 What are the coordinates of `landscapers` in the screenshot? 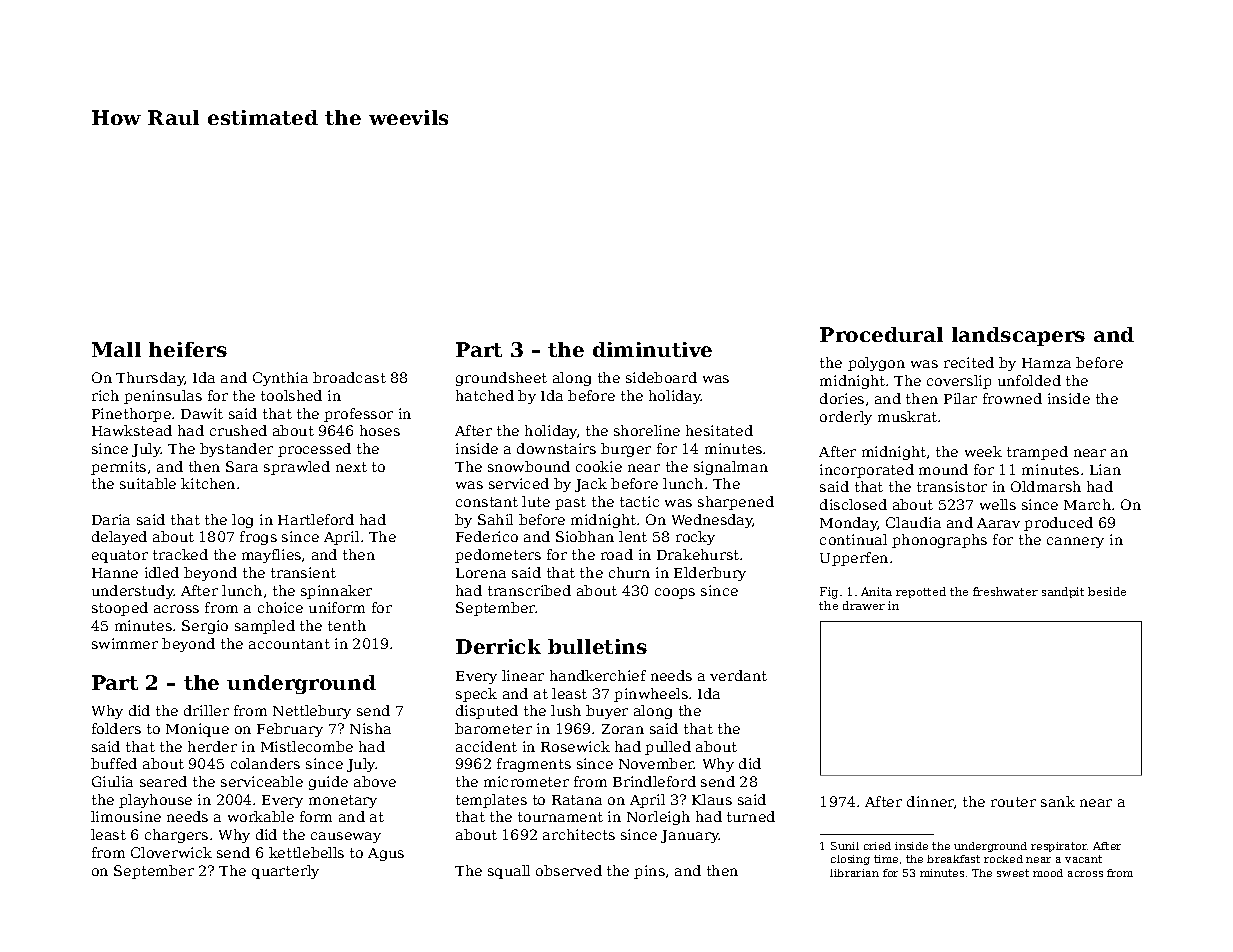 It's located at (1018, 336).
